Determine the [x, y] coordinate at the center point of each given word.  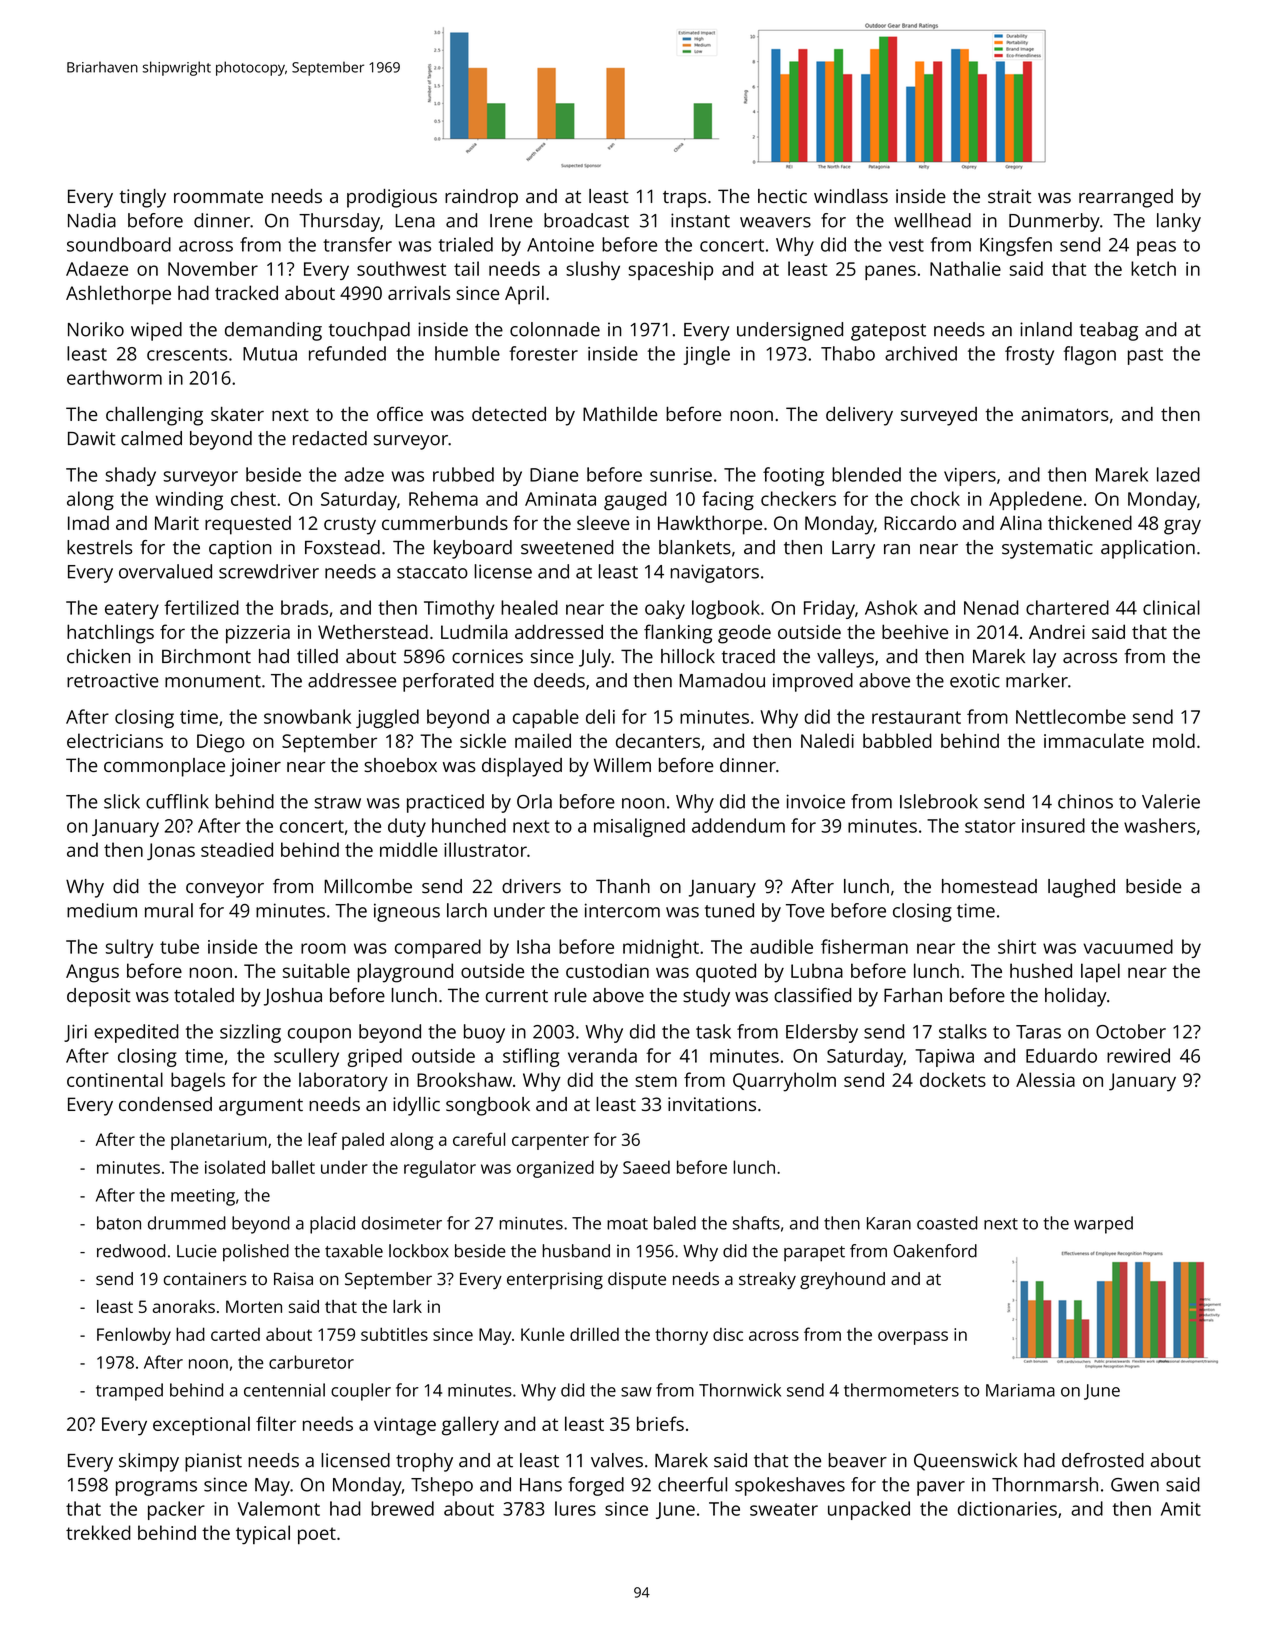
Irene [511, 221]
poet [317, 1535]
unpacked [869, 1510]
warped [1103, 1225]
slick [122, 801]
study [706, 997]
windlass [851, 196]
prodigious [392, 198]
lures [575, 1508]
